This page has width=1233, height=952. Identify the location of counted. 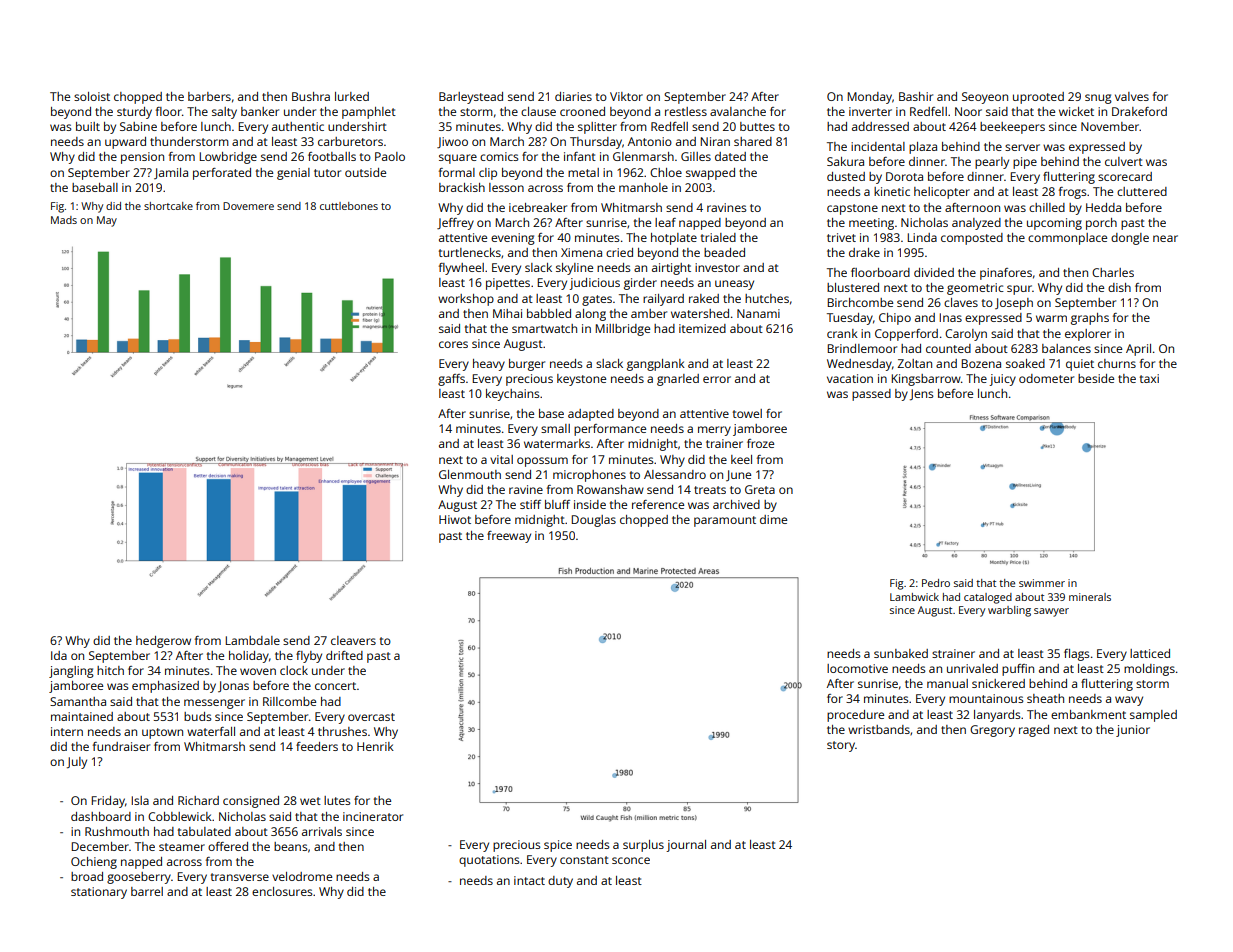
(948, 348).
